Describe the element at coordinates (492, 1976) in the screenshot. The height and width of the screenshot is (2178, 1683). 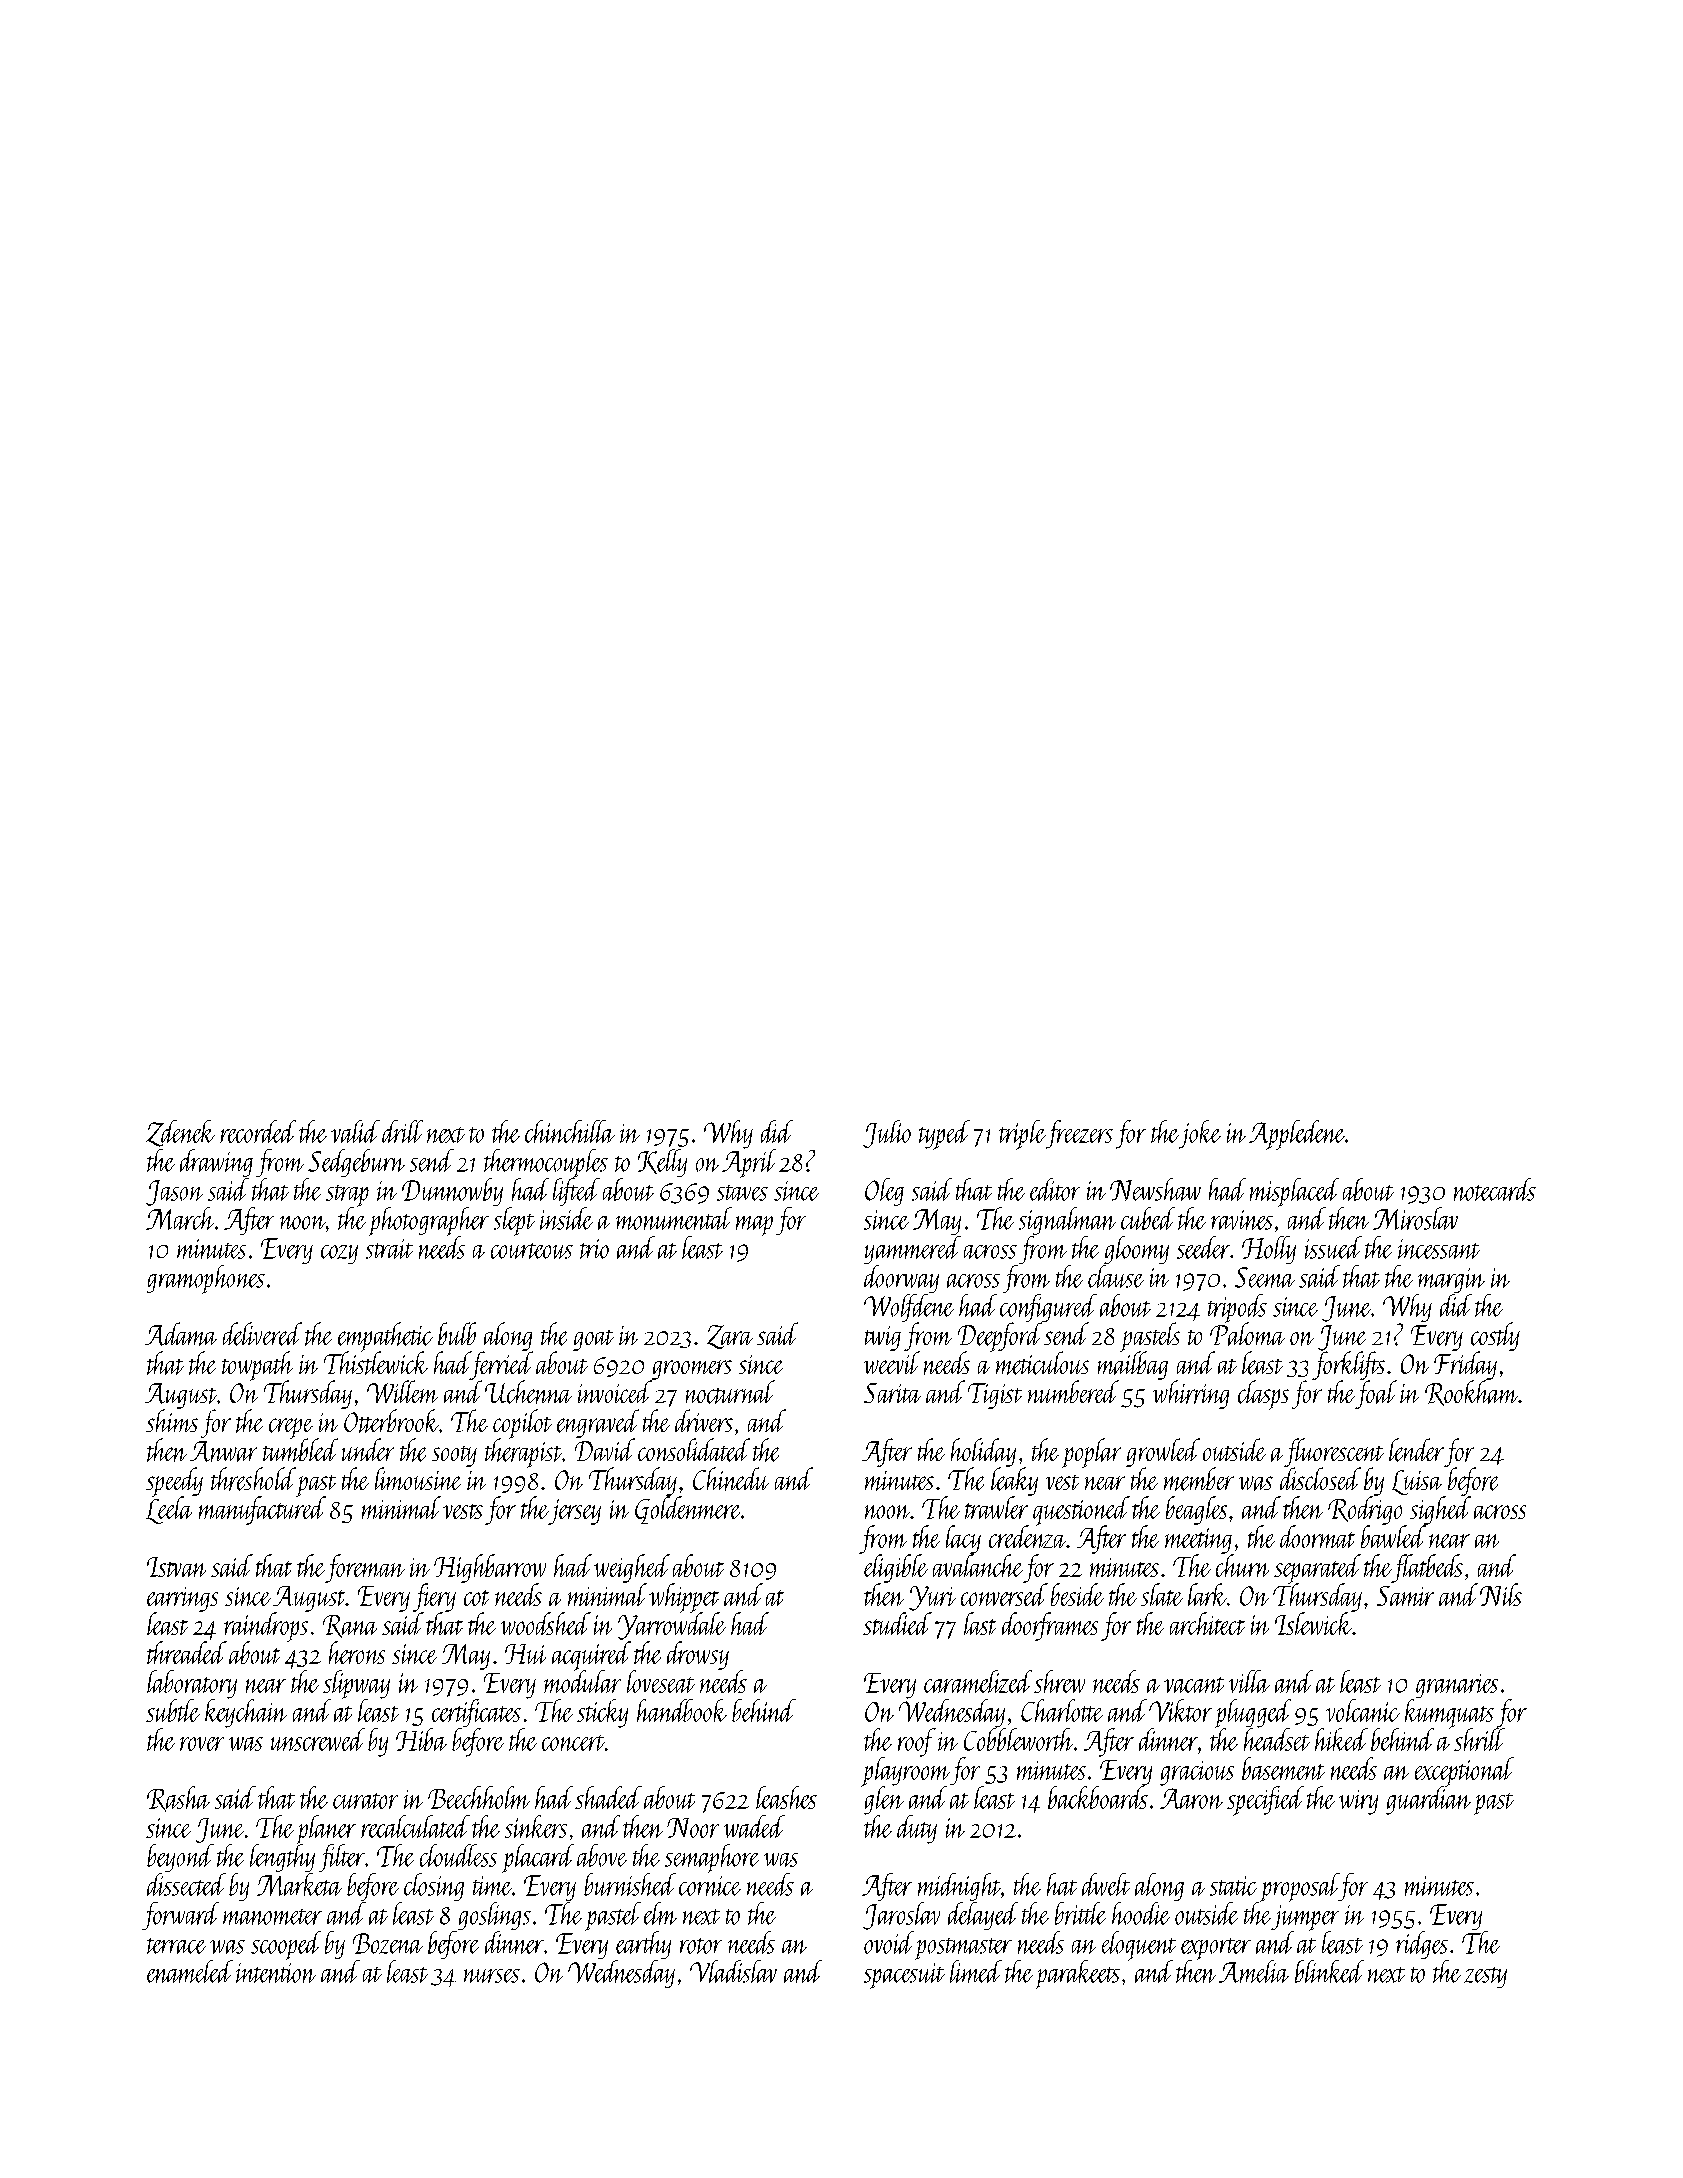
I see `nurses` at that location.
